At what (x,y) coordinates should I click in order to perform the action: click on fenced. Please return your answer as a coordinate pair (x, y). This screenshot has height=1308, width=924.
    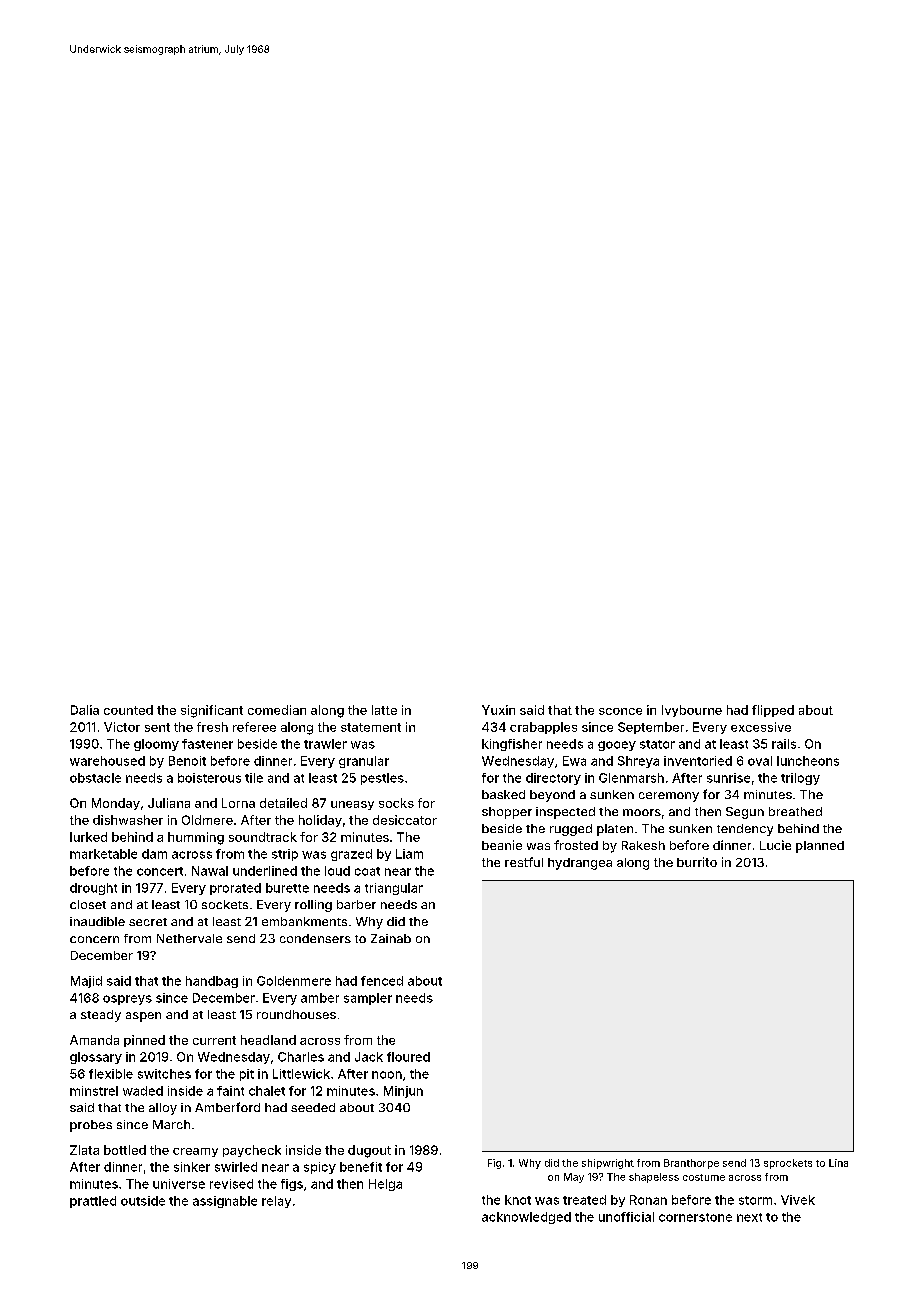
    Looking at the image, I should click on (382, 981).
